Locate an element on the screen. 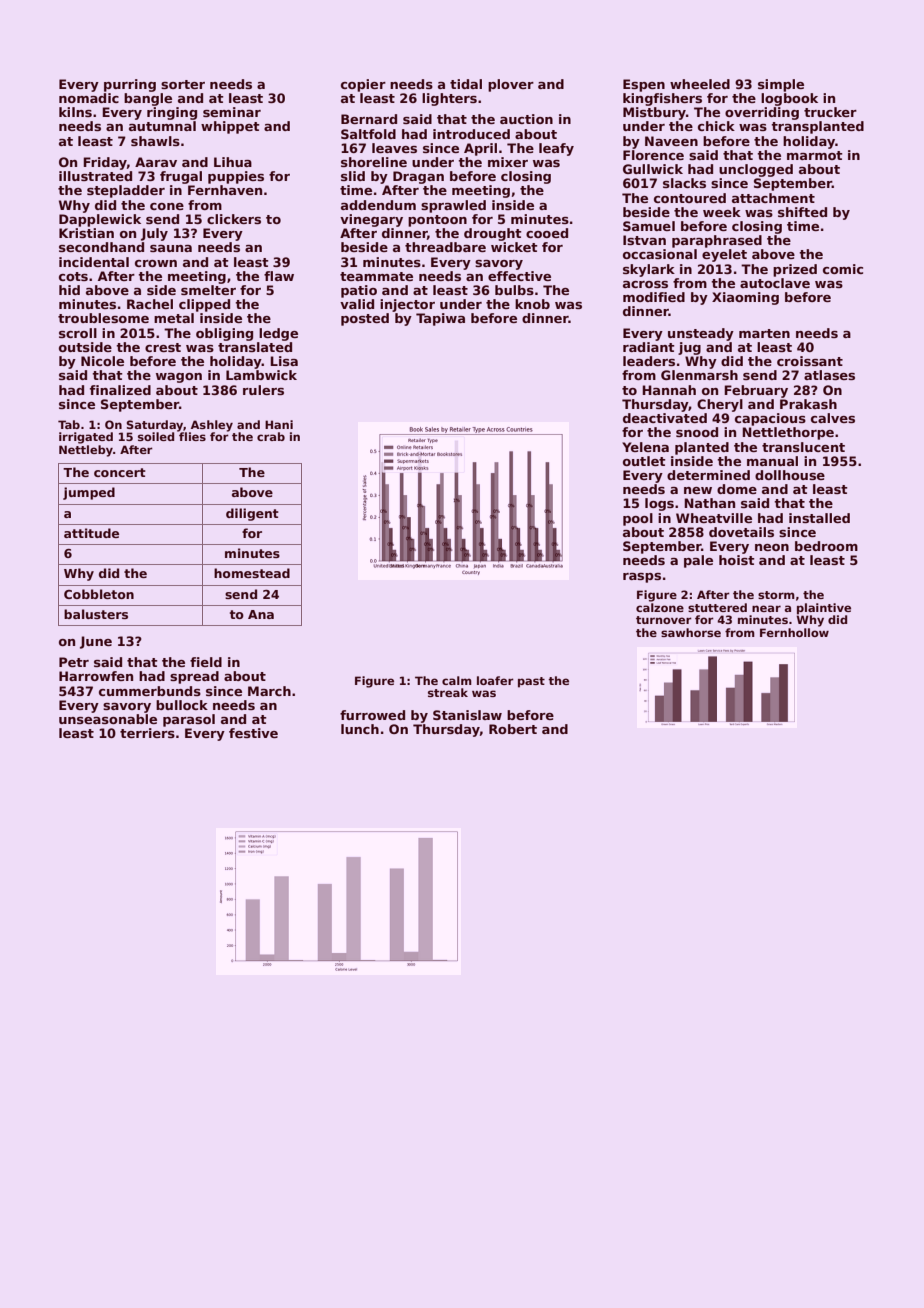  storm is located at coordinates (776, 595).
